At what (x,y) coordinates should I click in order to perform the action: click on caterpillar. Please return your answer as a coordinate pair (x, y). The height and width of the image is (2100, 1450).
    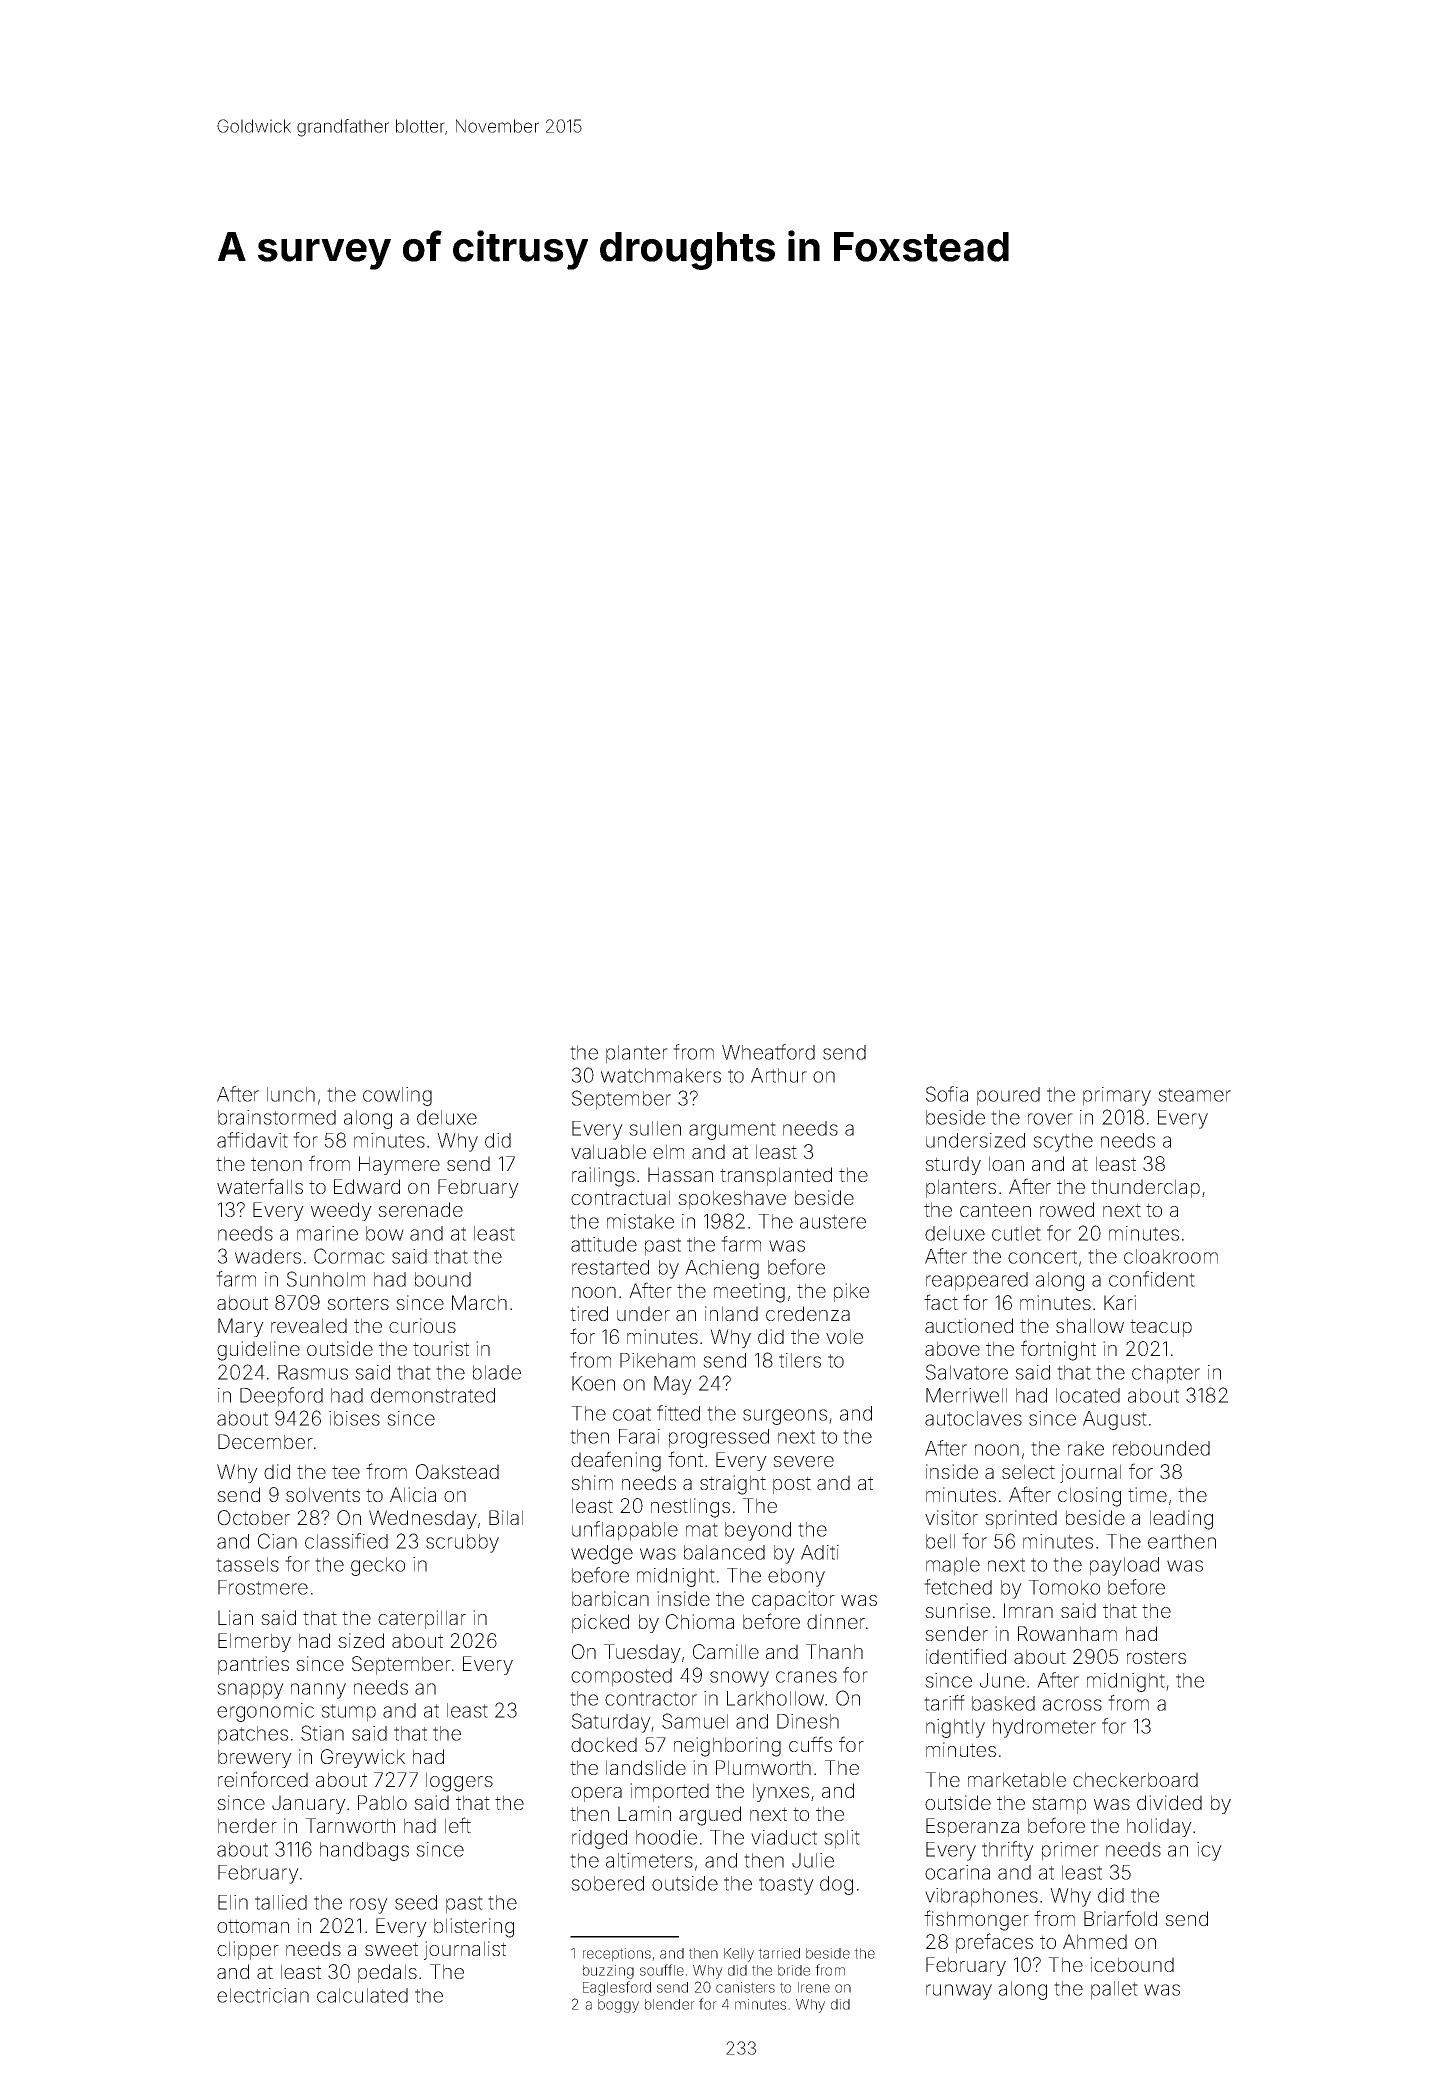
    Looking at the image, I should click on (422, 1619).
